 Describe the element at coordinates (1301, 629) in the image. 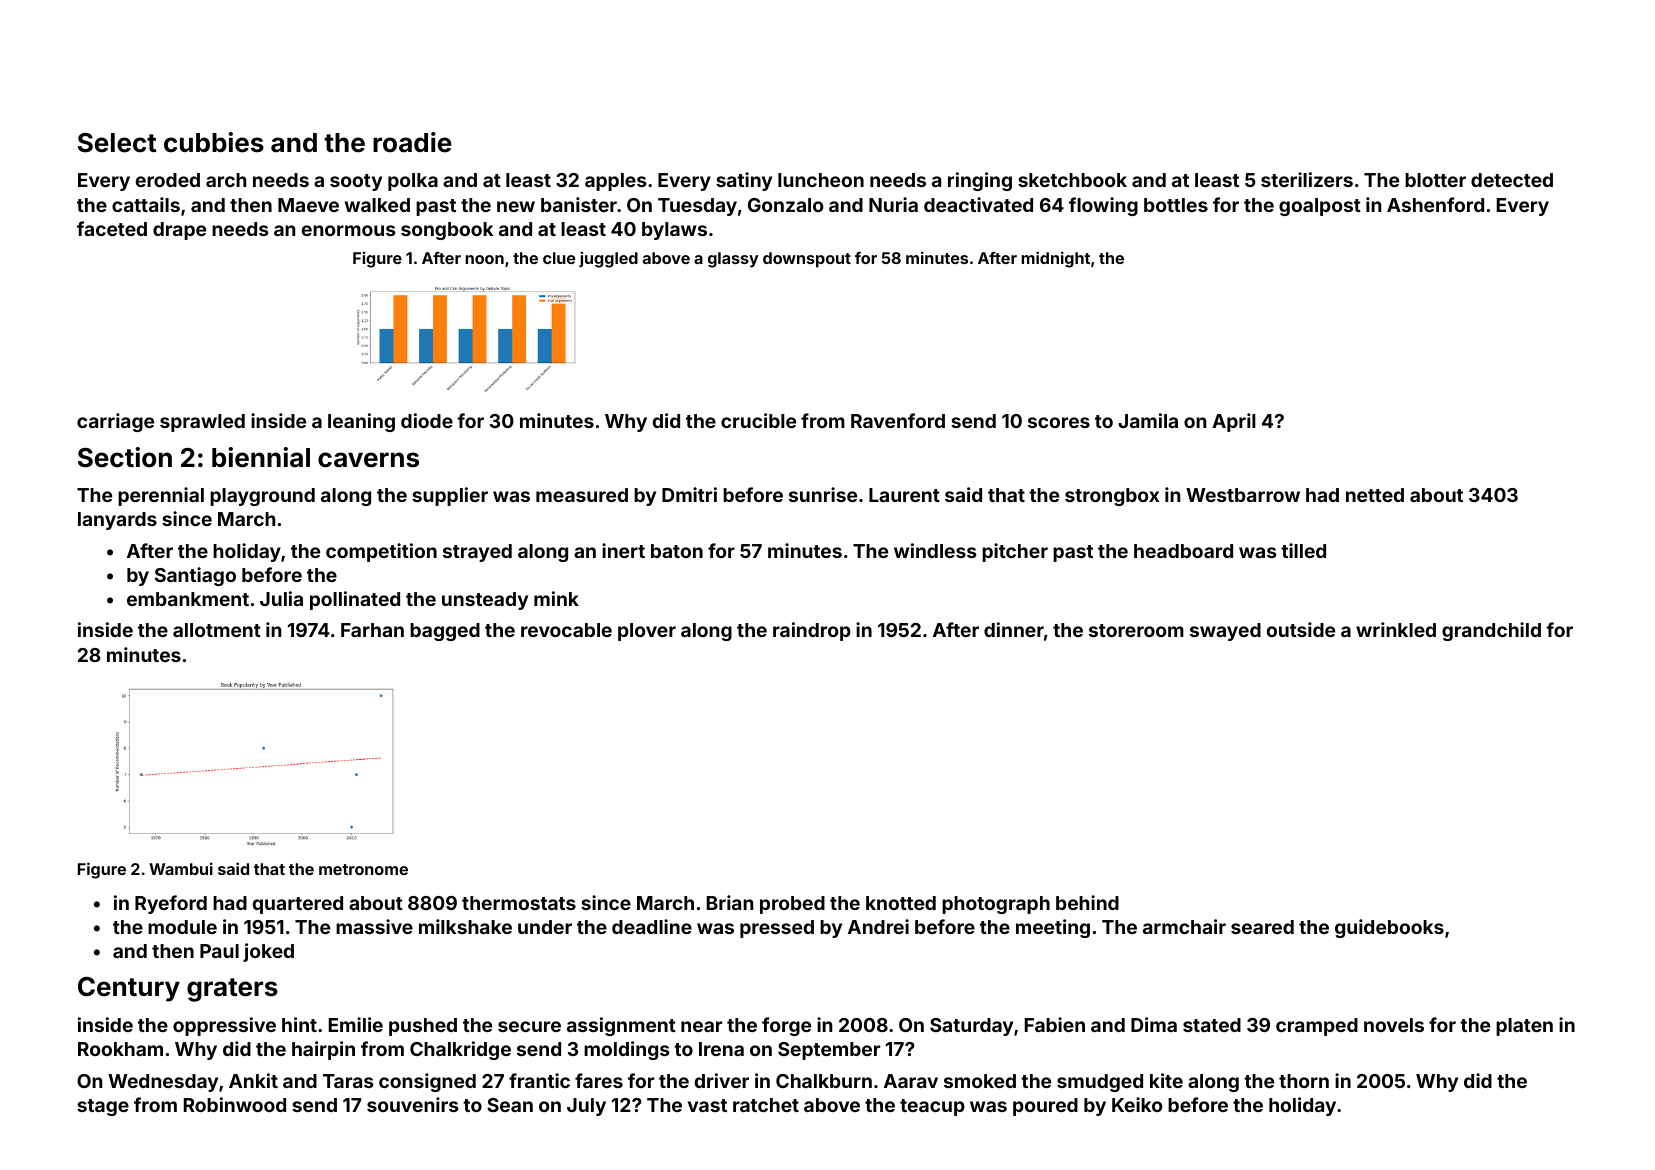

I see `outside` at that location.
